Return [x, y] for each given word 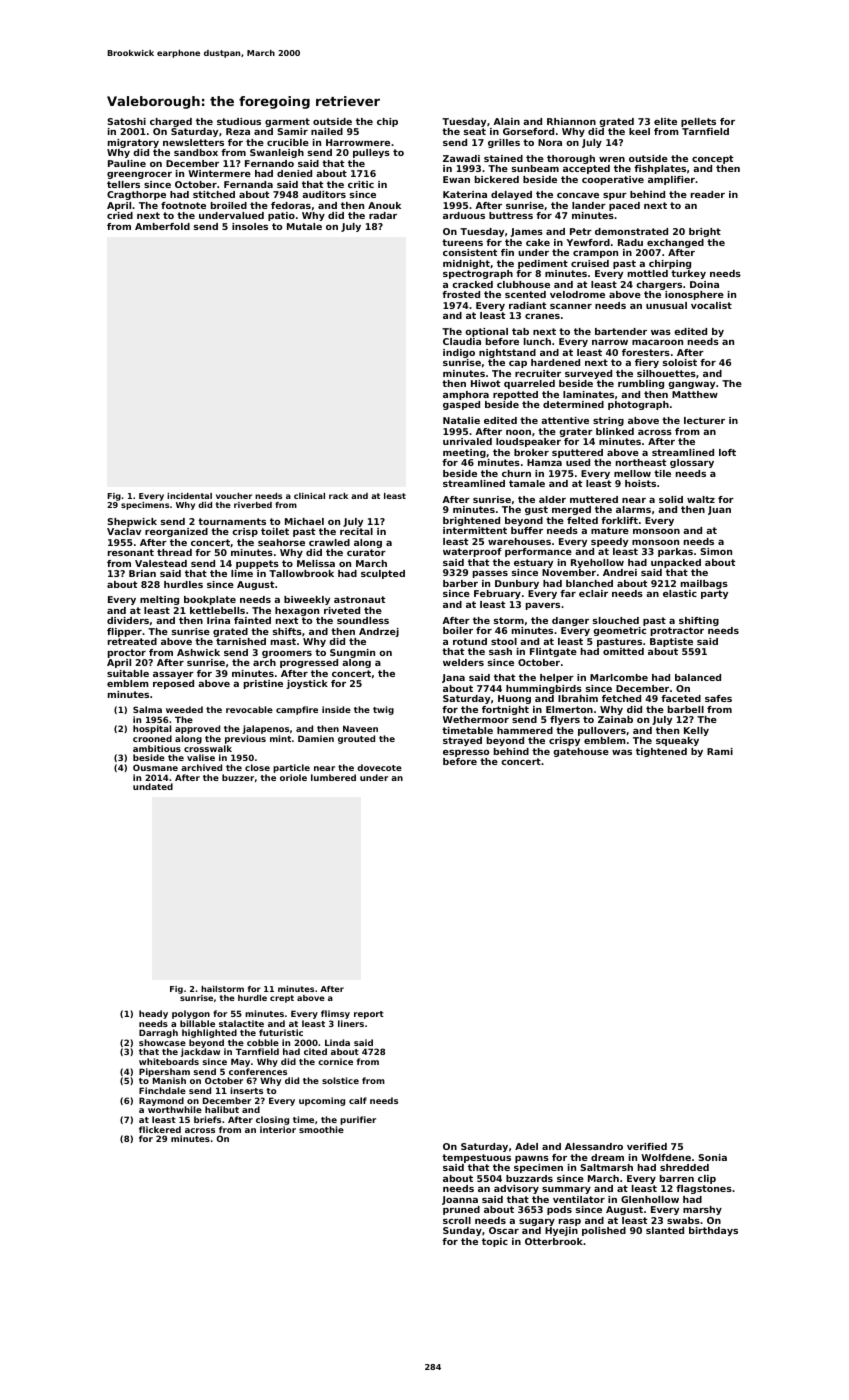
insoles [250, 226]
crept [282, 999]
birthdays [713, 1231]
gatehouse [581, 752]
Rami [720, 751]
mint [280, 738]
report [369, 1015]
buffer [527, 530]
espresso [466, 753]
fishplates [660, 169]
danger [570, 621]
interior [278, 1129]
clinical [309, 496]
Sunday [462, 1231]
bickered [497, 179]
